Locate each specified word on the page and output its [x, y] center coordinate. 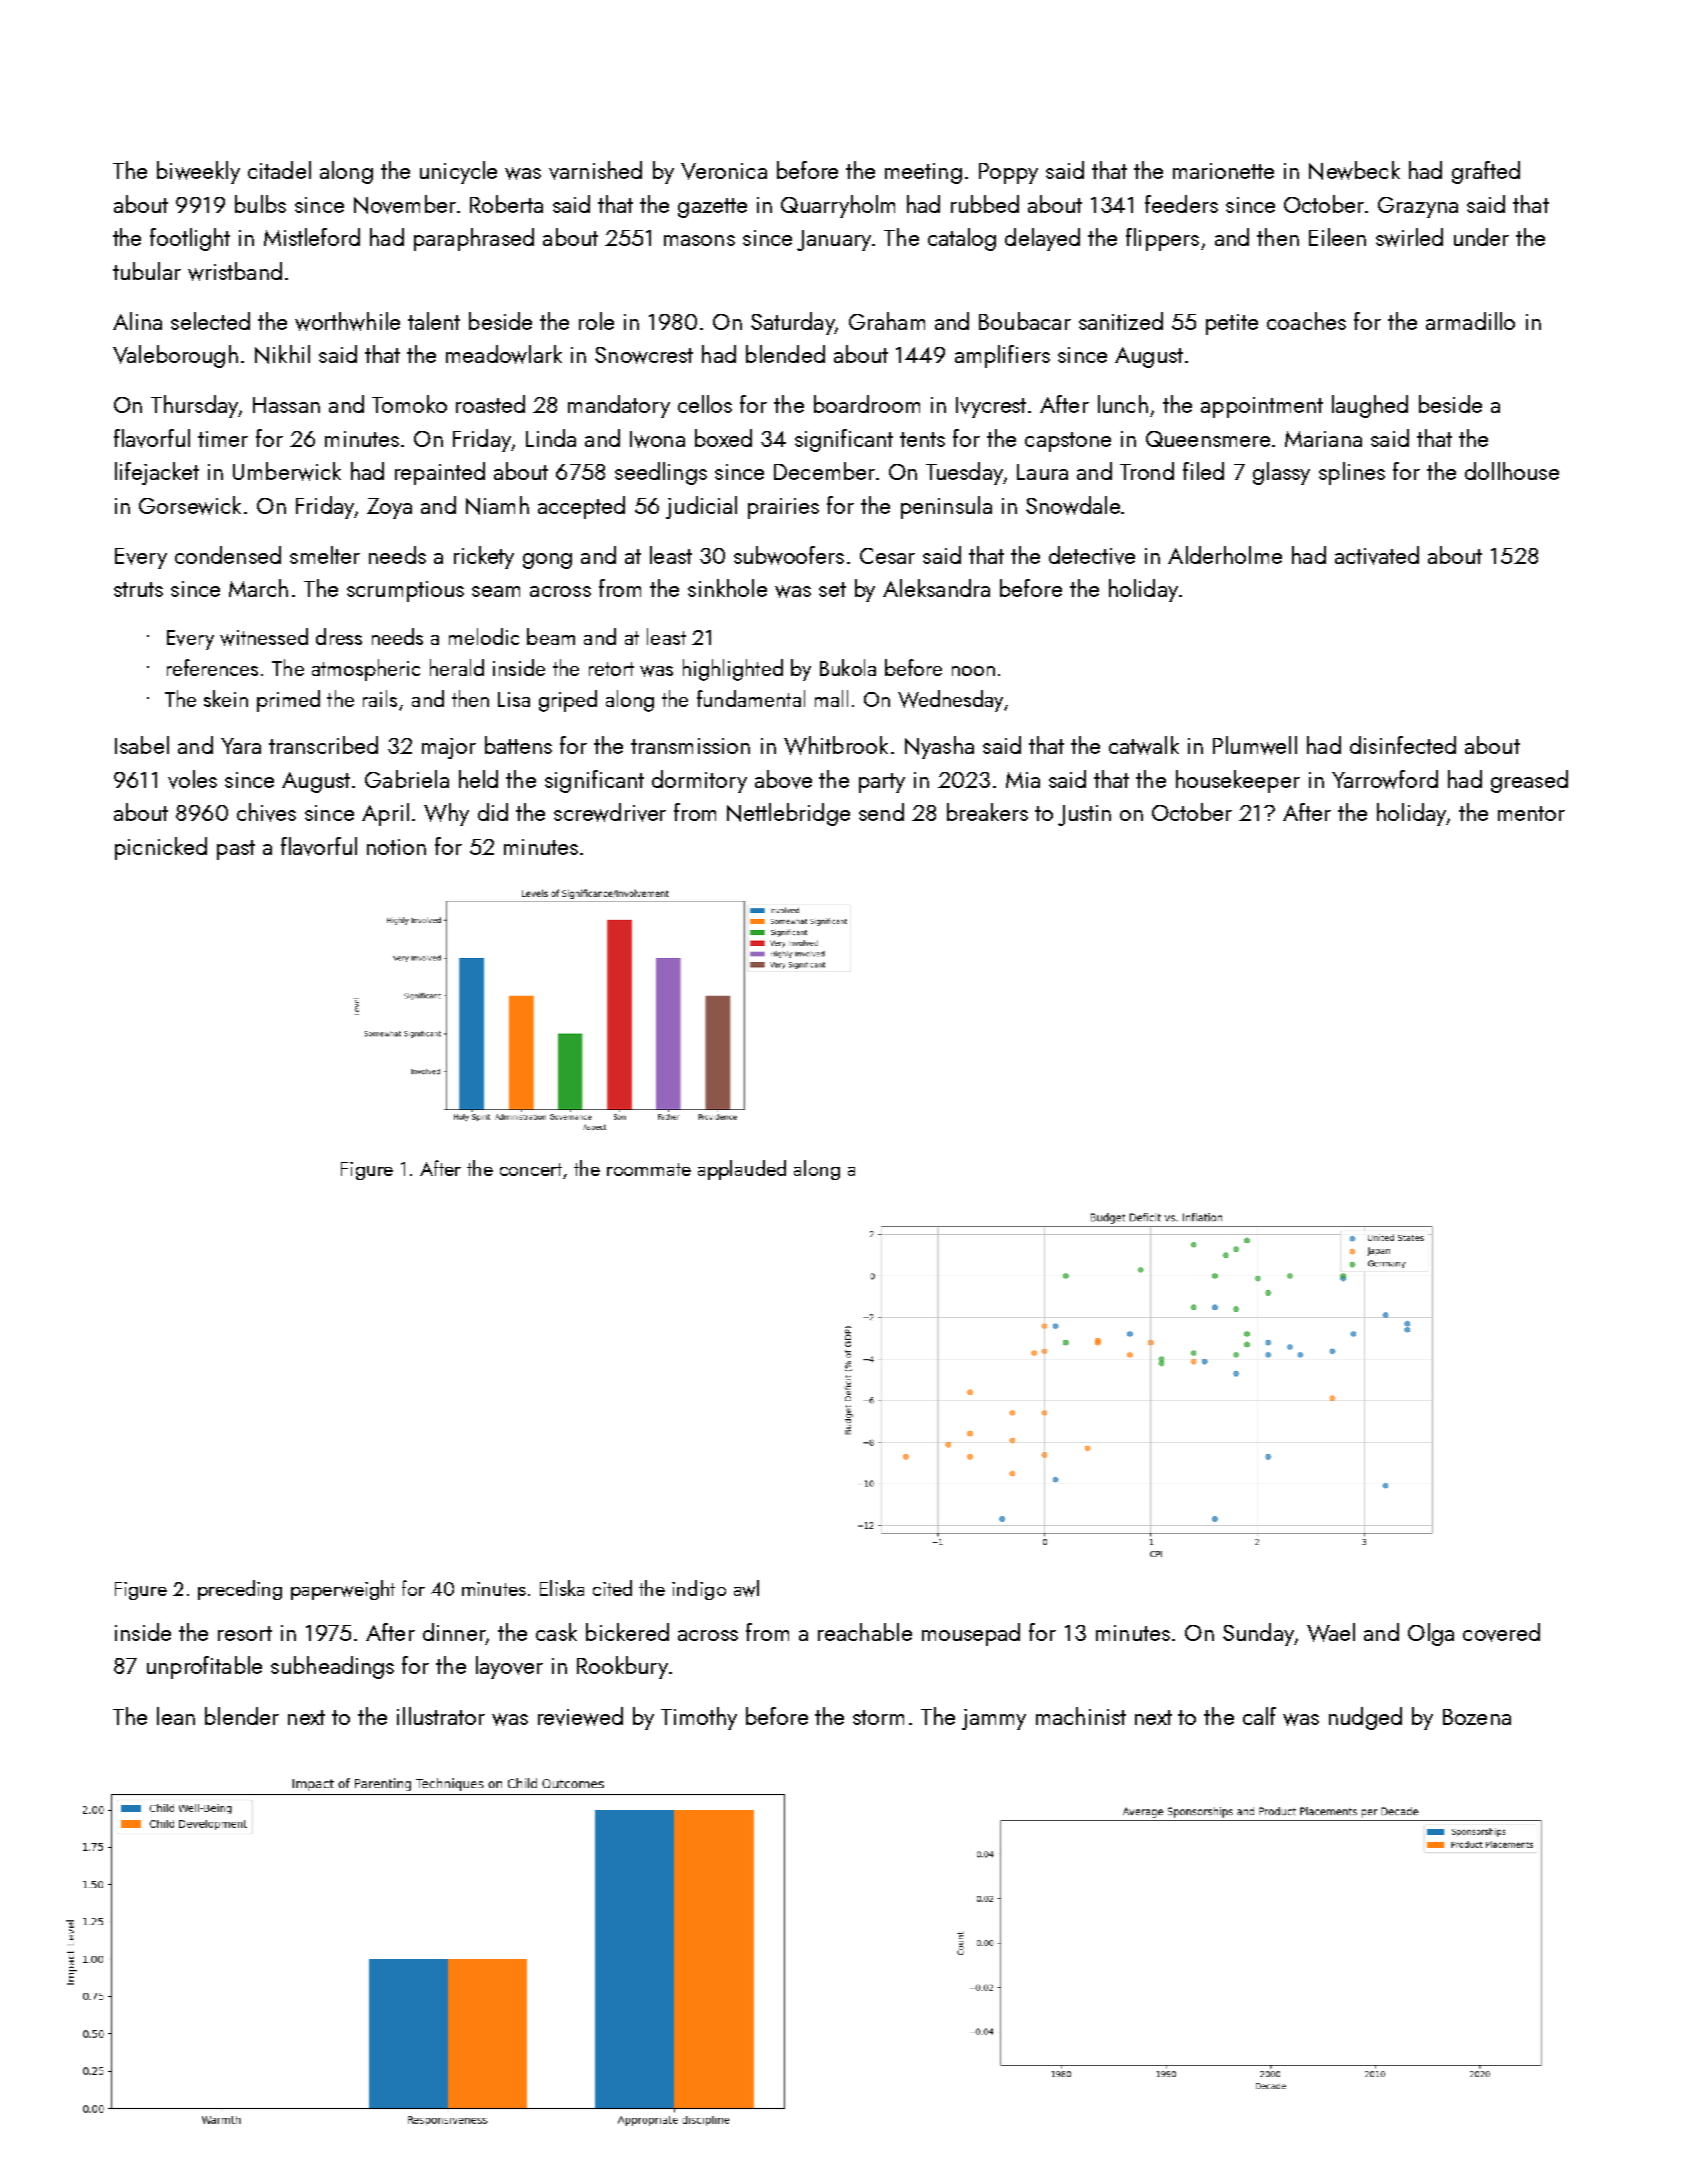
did [493, 812]
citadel [279, 170]
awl [746, 1588]
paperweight [343, 1590]
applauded [742, 1170]
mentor [1531, 813]
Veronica [724, 171]
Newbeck [1354, 170]
